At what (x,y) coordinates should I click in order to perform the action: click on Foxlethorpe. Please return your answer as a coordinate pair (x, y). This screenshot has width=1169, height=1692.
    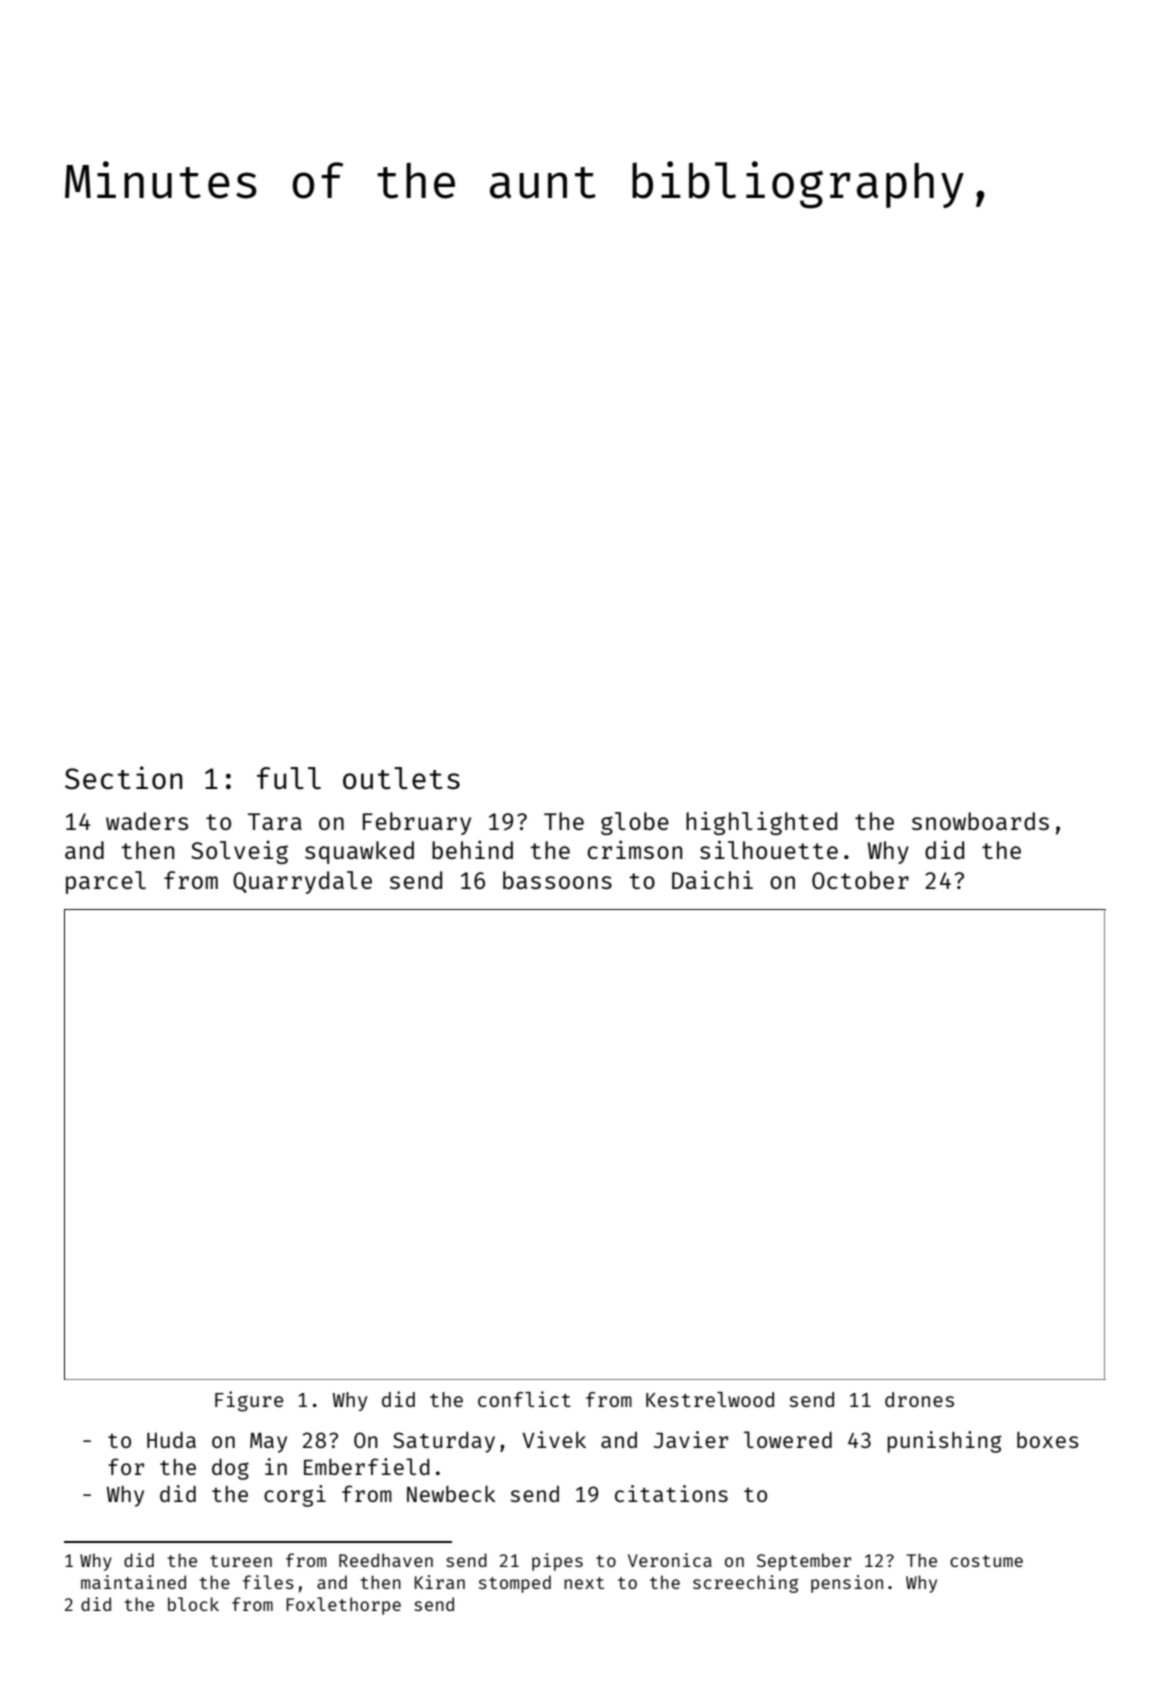
    Looking at the image, I should click on (343, 1606).
